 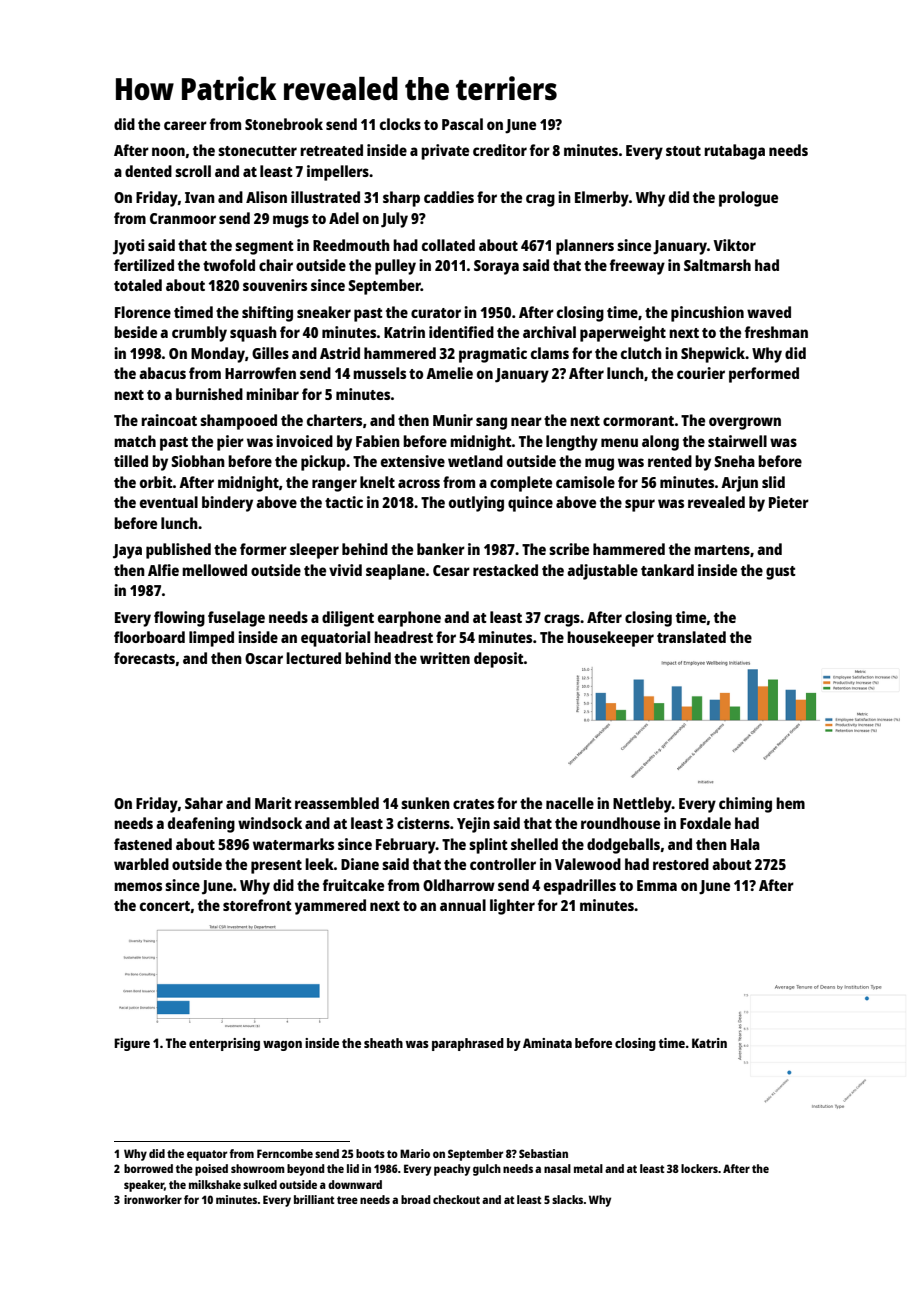 I want to click on career, so click(x=185, y=125).
